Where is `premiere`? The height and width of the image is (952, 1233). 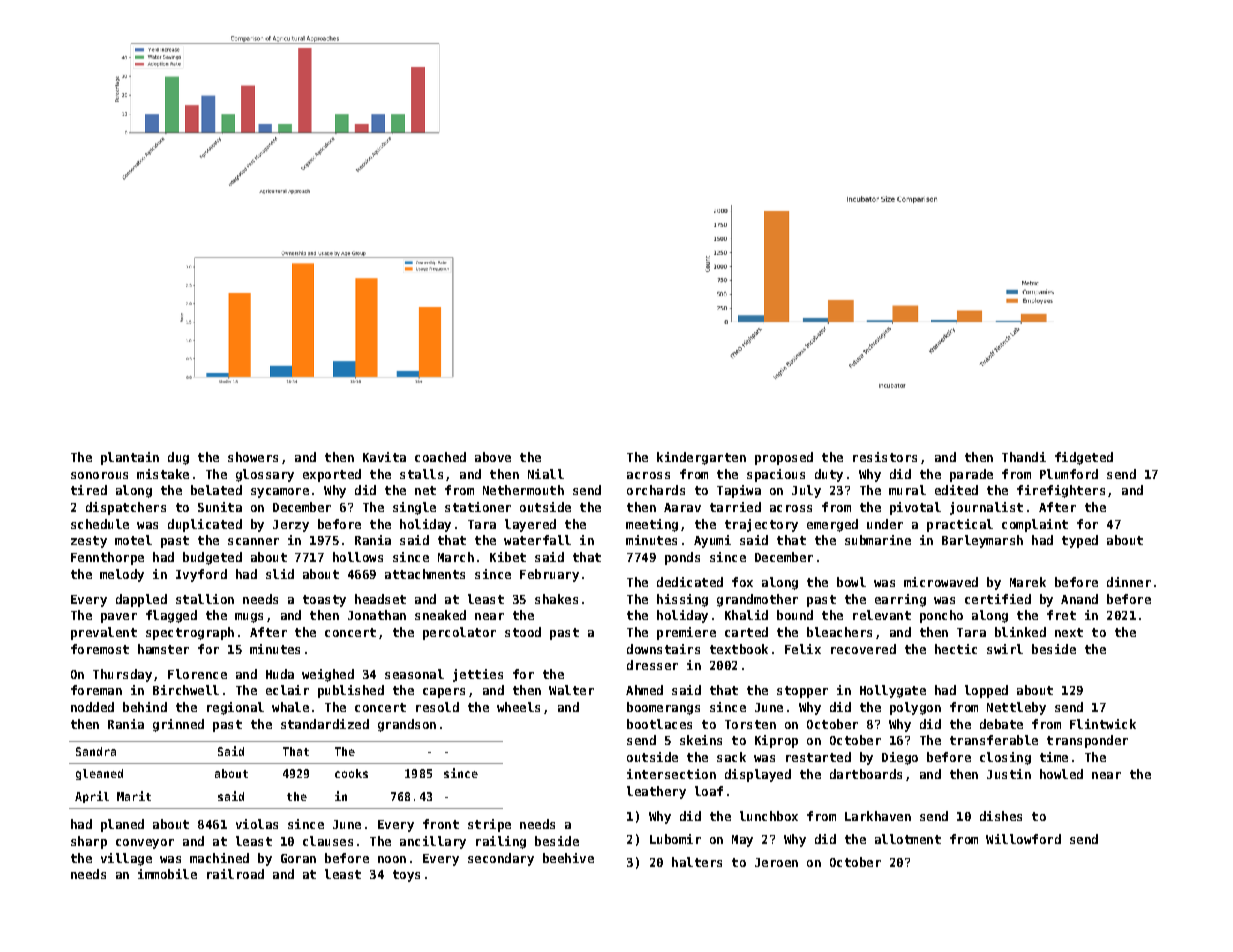
premiere is located at coordinates (686, 633).
